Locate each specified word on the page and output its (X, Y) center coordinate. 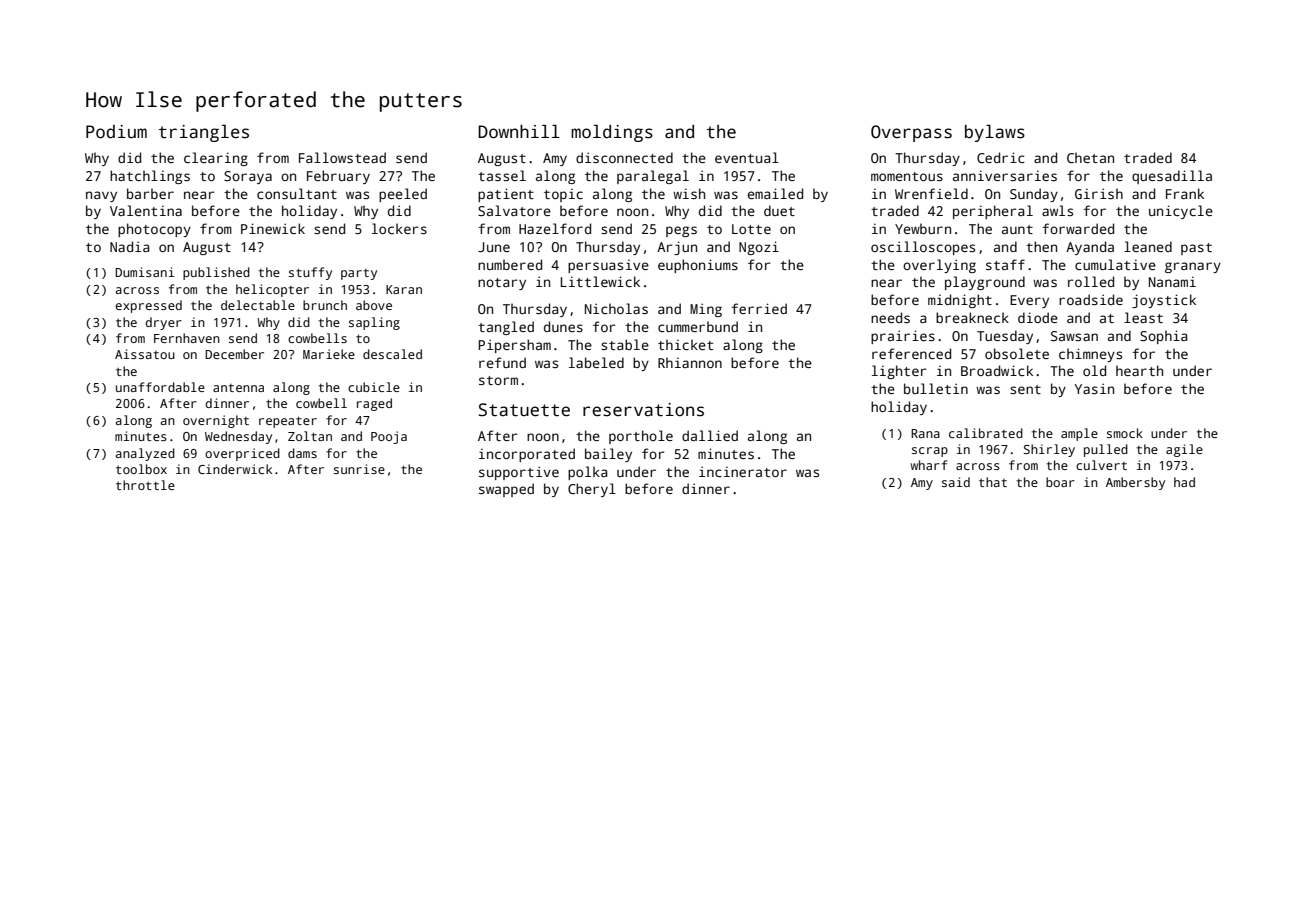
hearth (1139, 370)
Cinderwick (235, 469)
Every (1029, 301)
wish (689, 193)
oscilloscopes (923, 248)
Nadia (129, 246)
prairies (903, 337)
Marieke (329, 354)
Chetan (1090, 157)
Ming (706, 310)
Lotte (751, 229)
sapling (374, 323)
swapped (506, 490)
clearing (216, 159)
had (1184, 482)
